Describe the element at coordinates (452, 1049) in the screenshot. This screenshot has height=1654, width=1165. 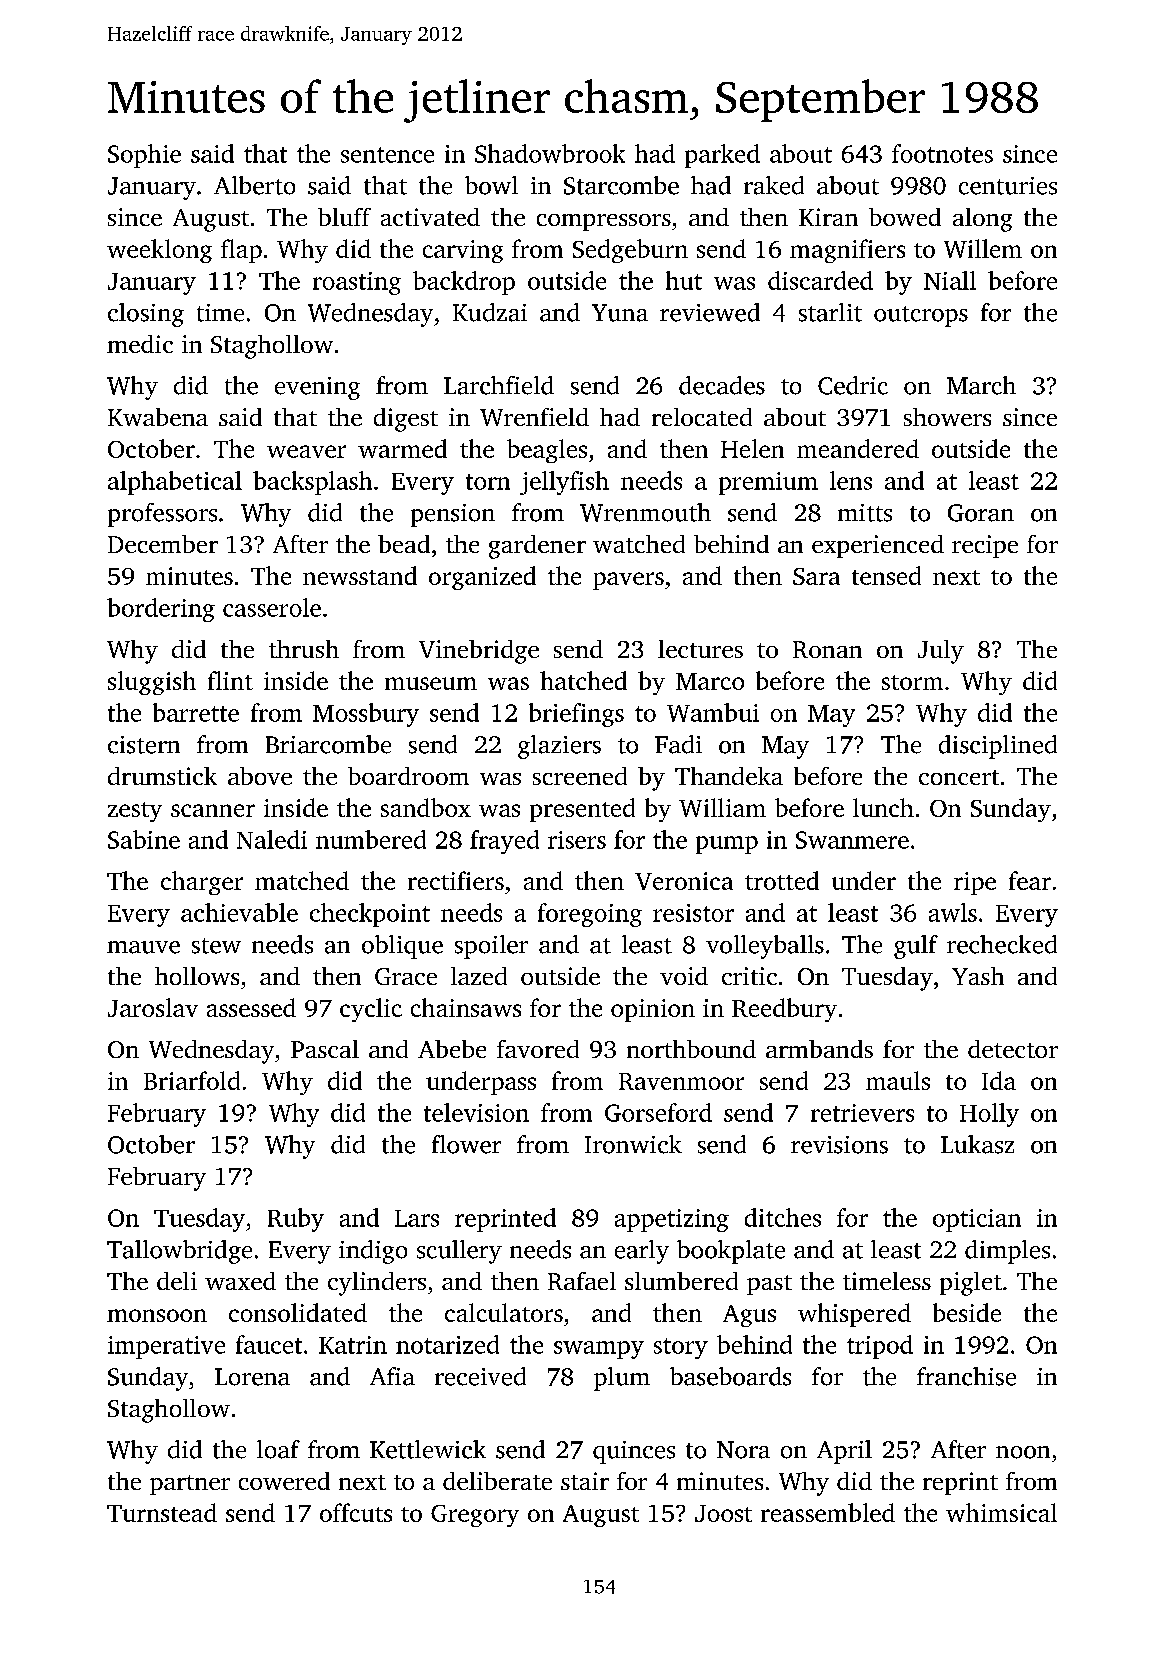
I see `Abebe` at that location.
